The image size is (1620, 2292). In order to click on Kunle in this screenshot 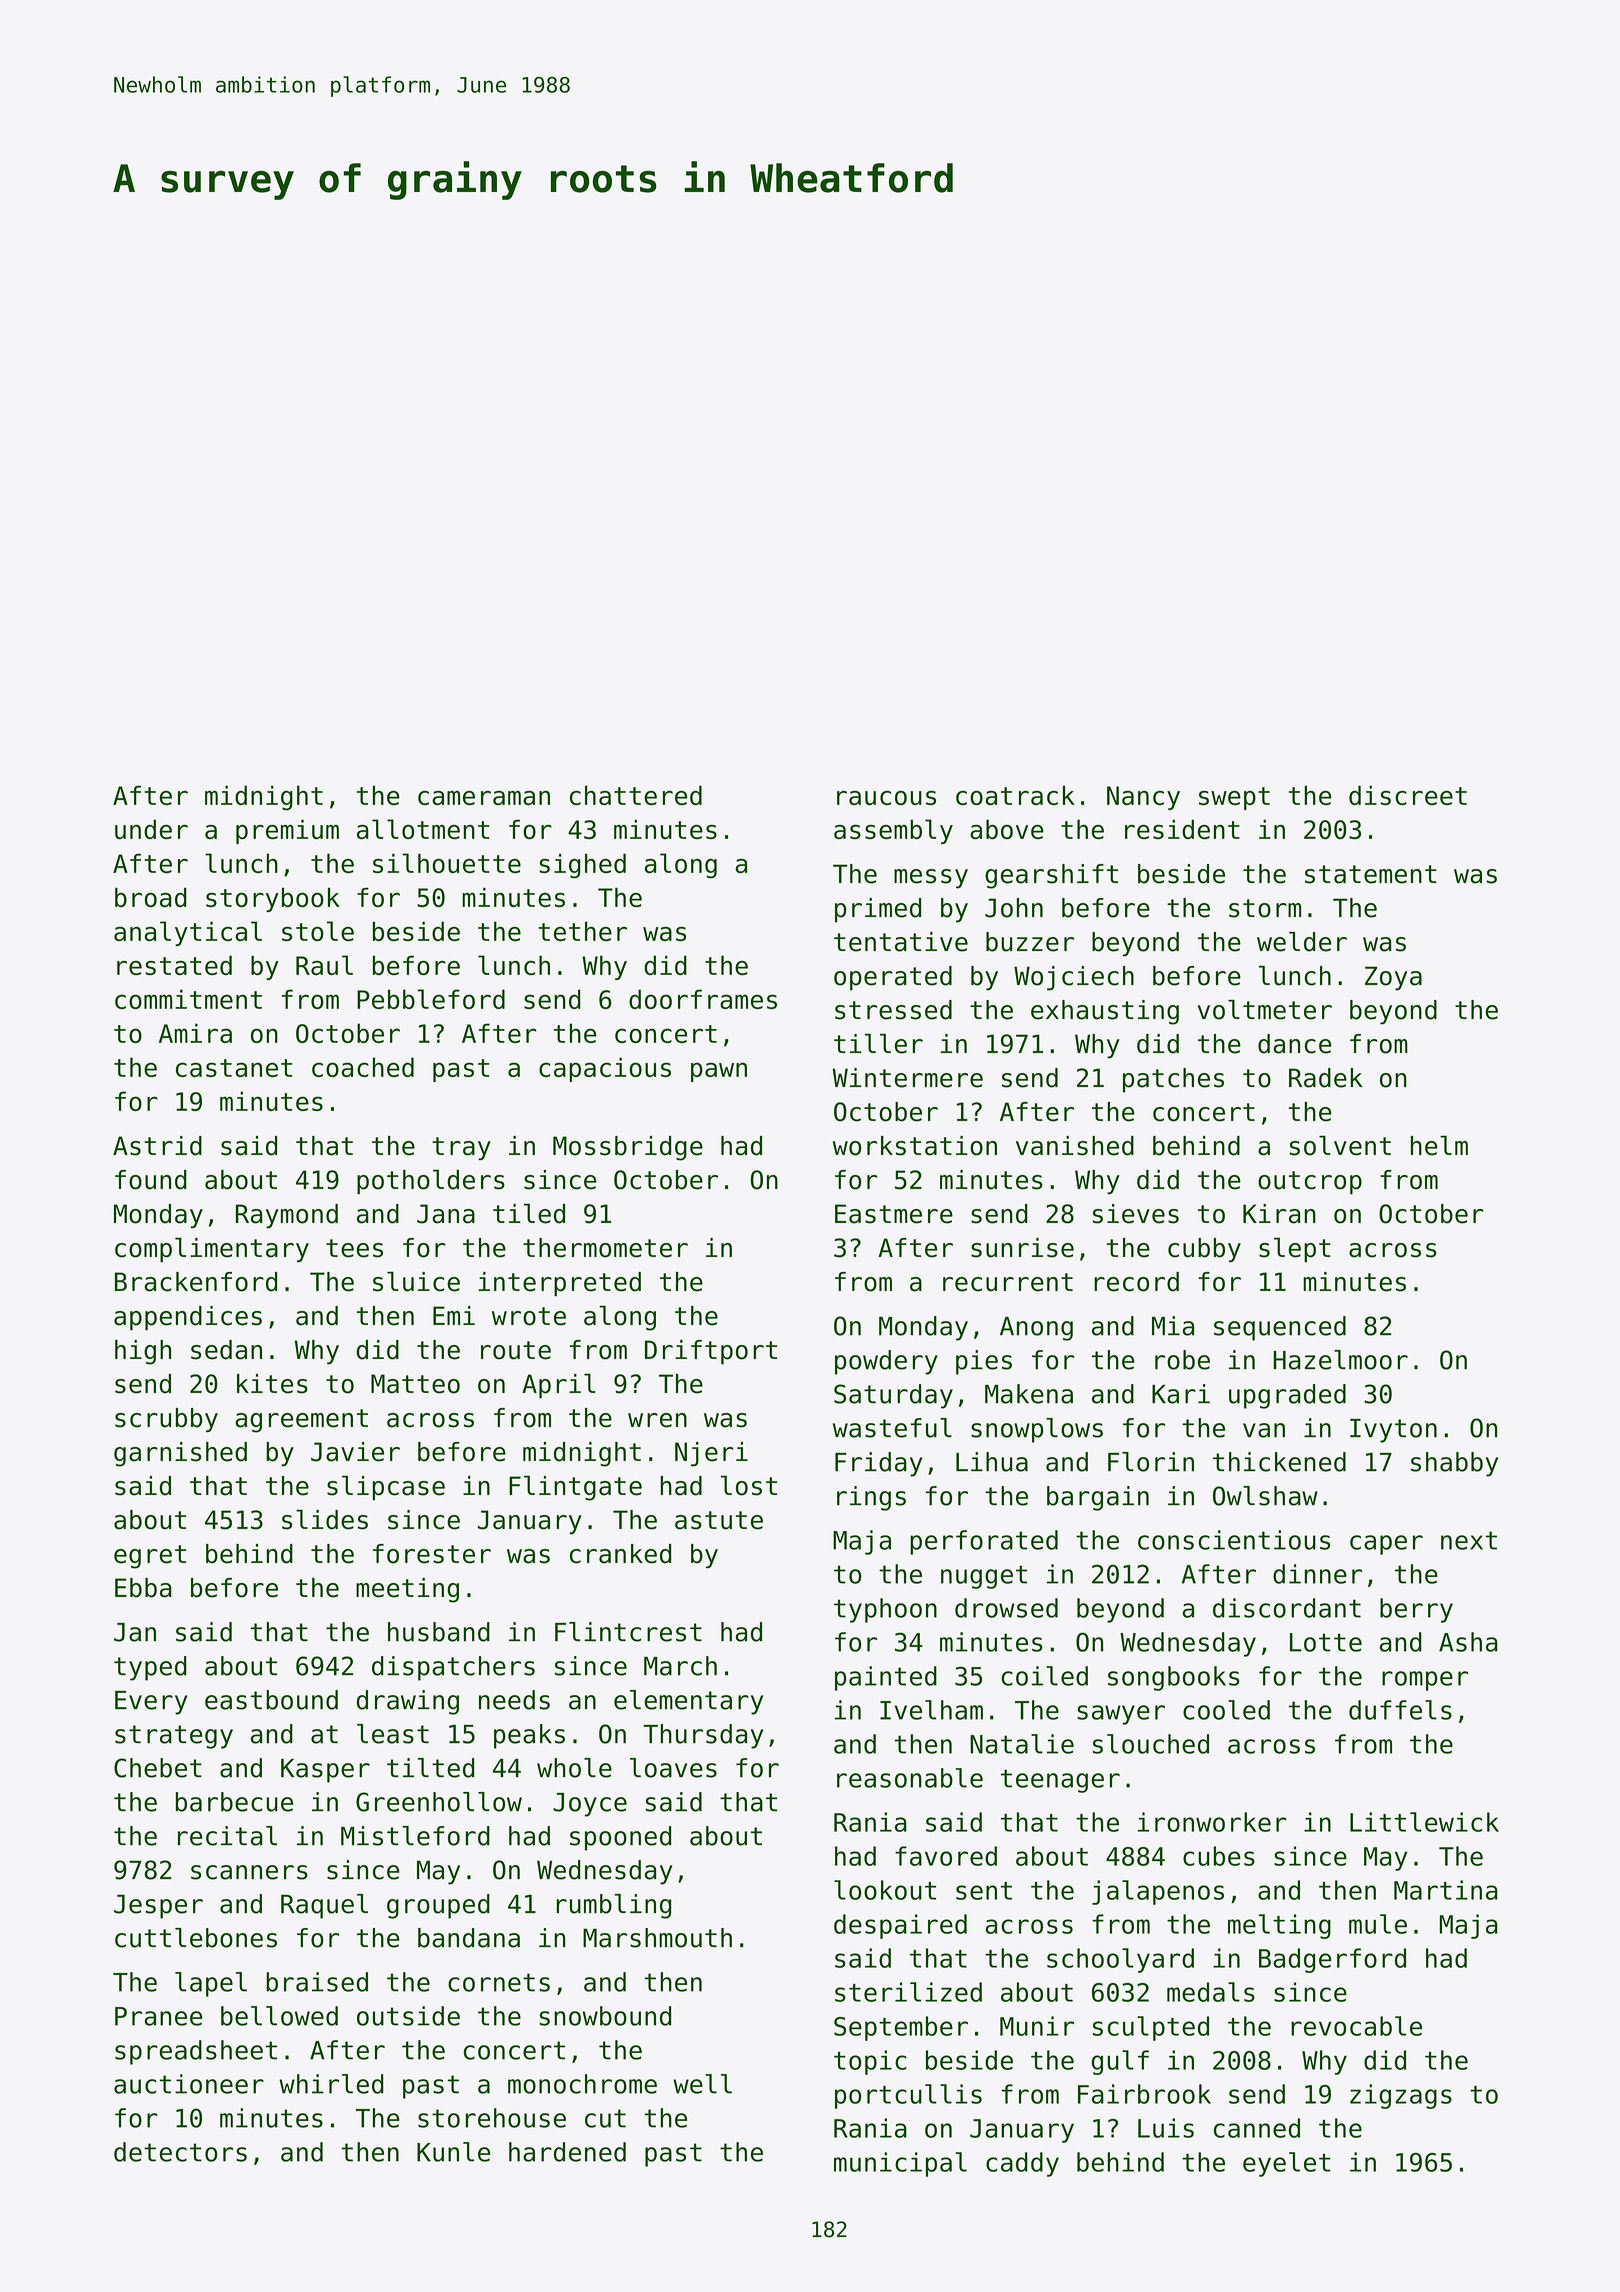, I will do `click(453, 2152)`.
